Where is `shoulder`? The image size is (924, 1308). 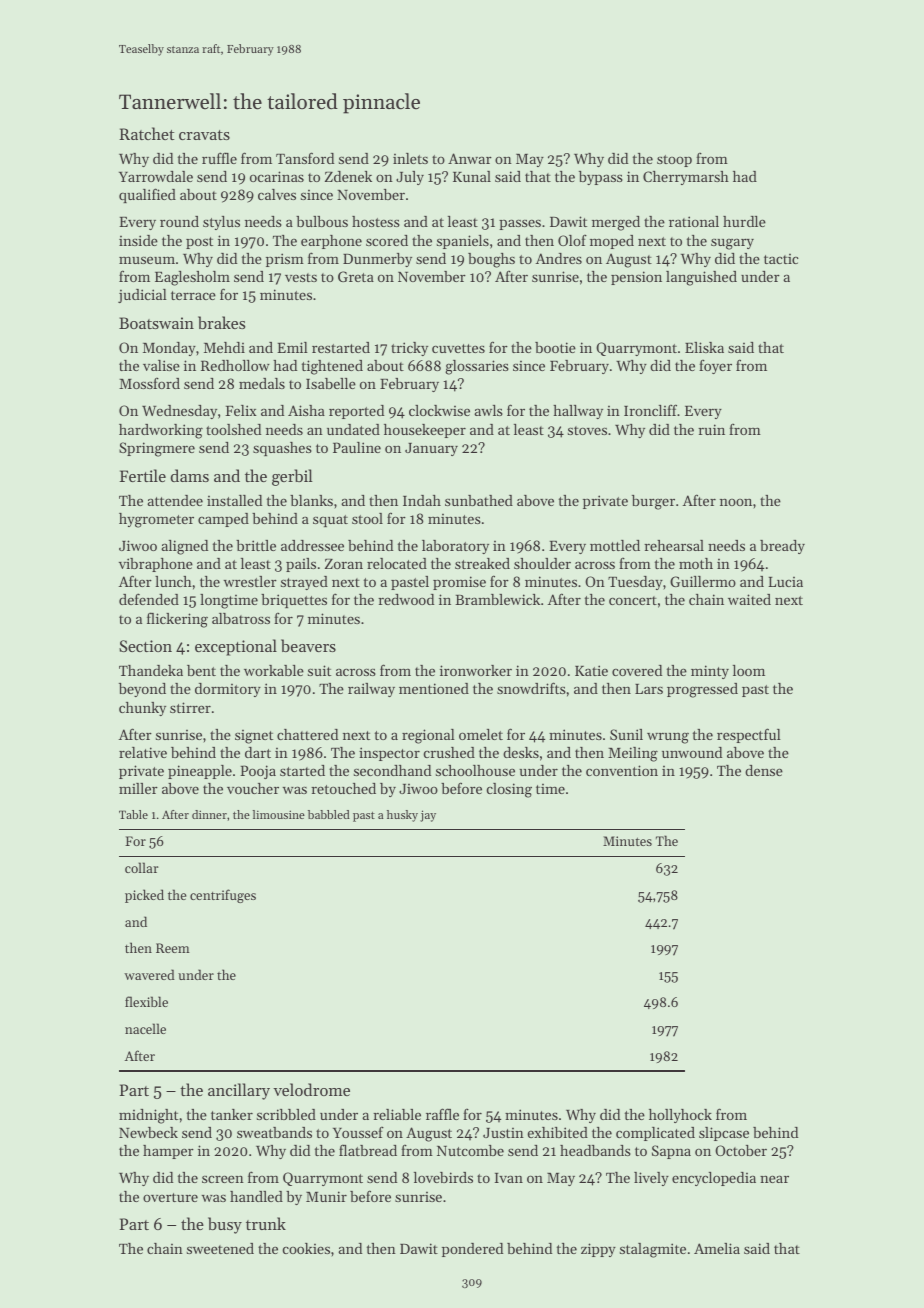 shoulder is located at coordinates (542, 563).
